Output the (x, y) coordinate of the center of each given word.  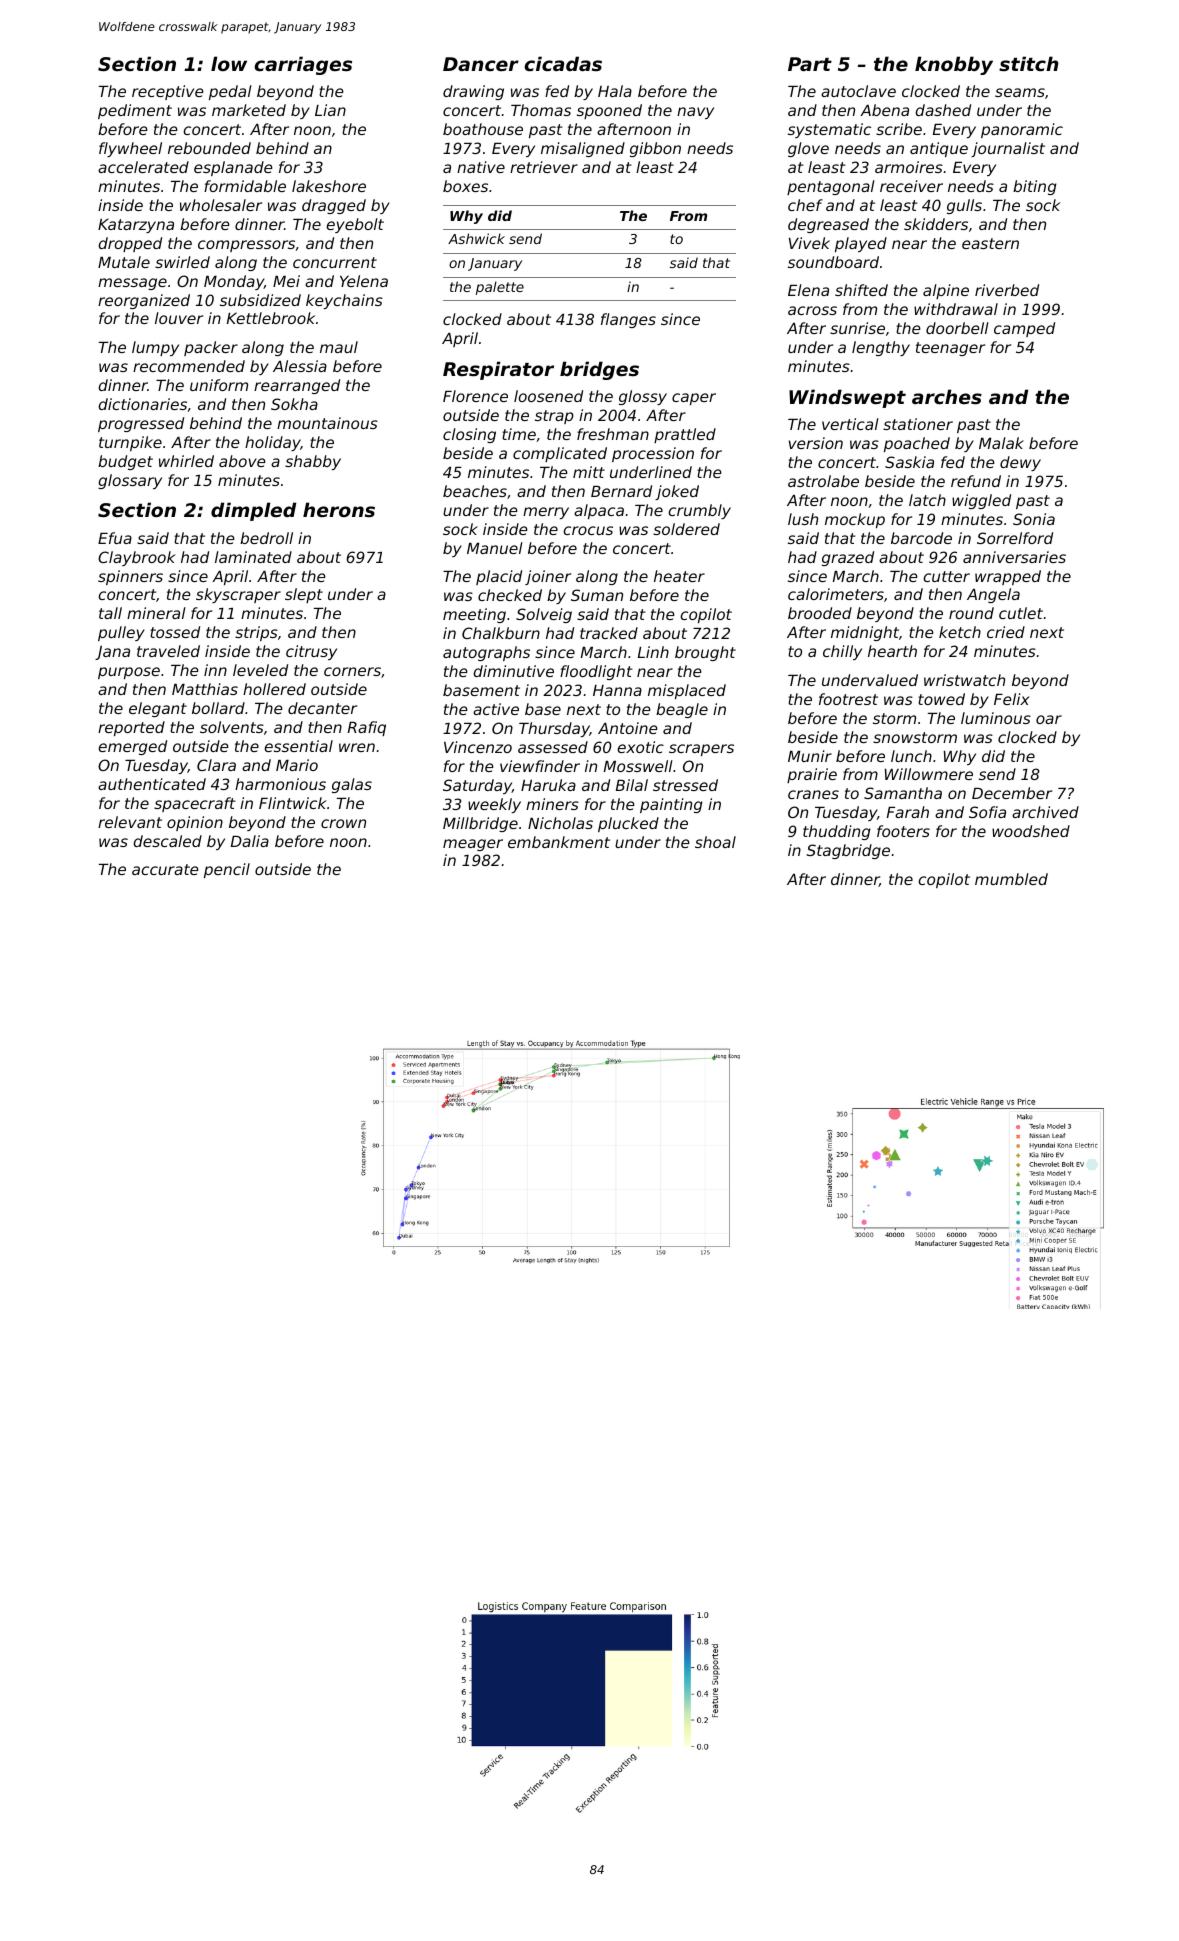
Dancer (481, 64)
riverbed (1007, 290)
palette (500, 288)
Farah (908, 812)
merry (546, 513)
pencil (227, 870)
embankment (559, 842)
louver (179, 318)
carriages (303, 65)
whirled (186, 461)
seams (1020, 92)
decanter (322, 708)
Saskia (909, 462)
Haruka (548, 785)
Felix (1011, 699)
